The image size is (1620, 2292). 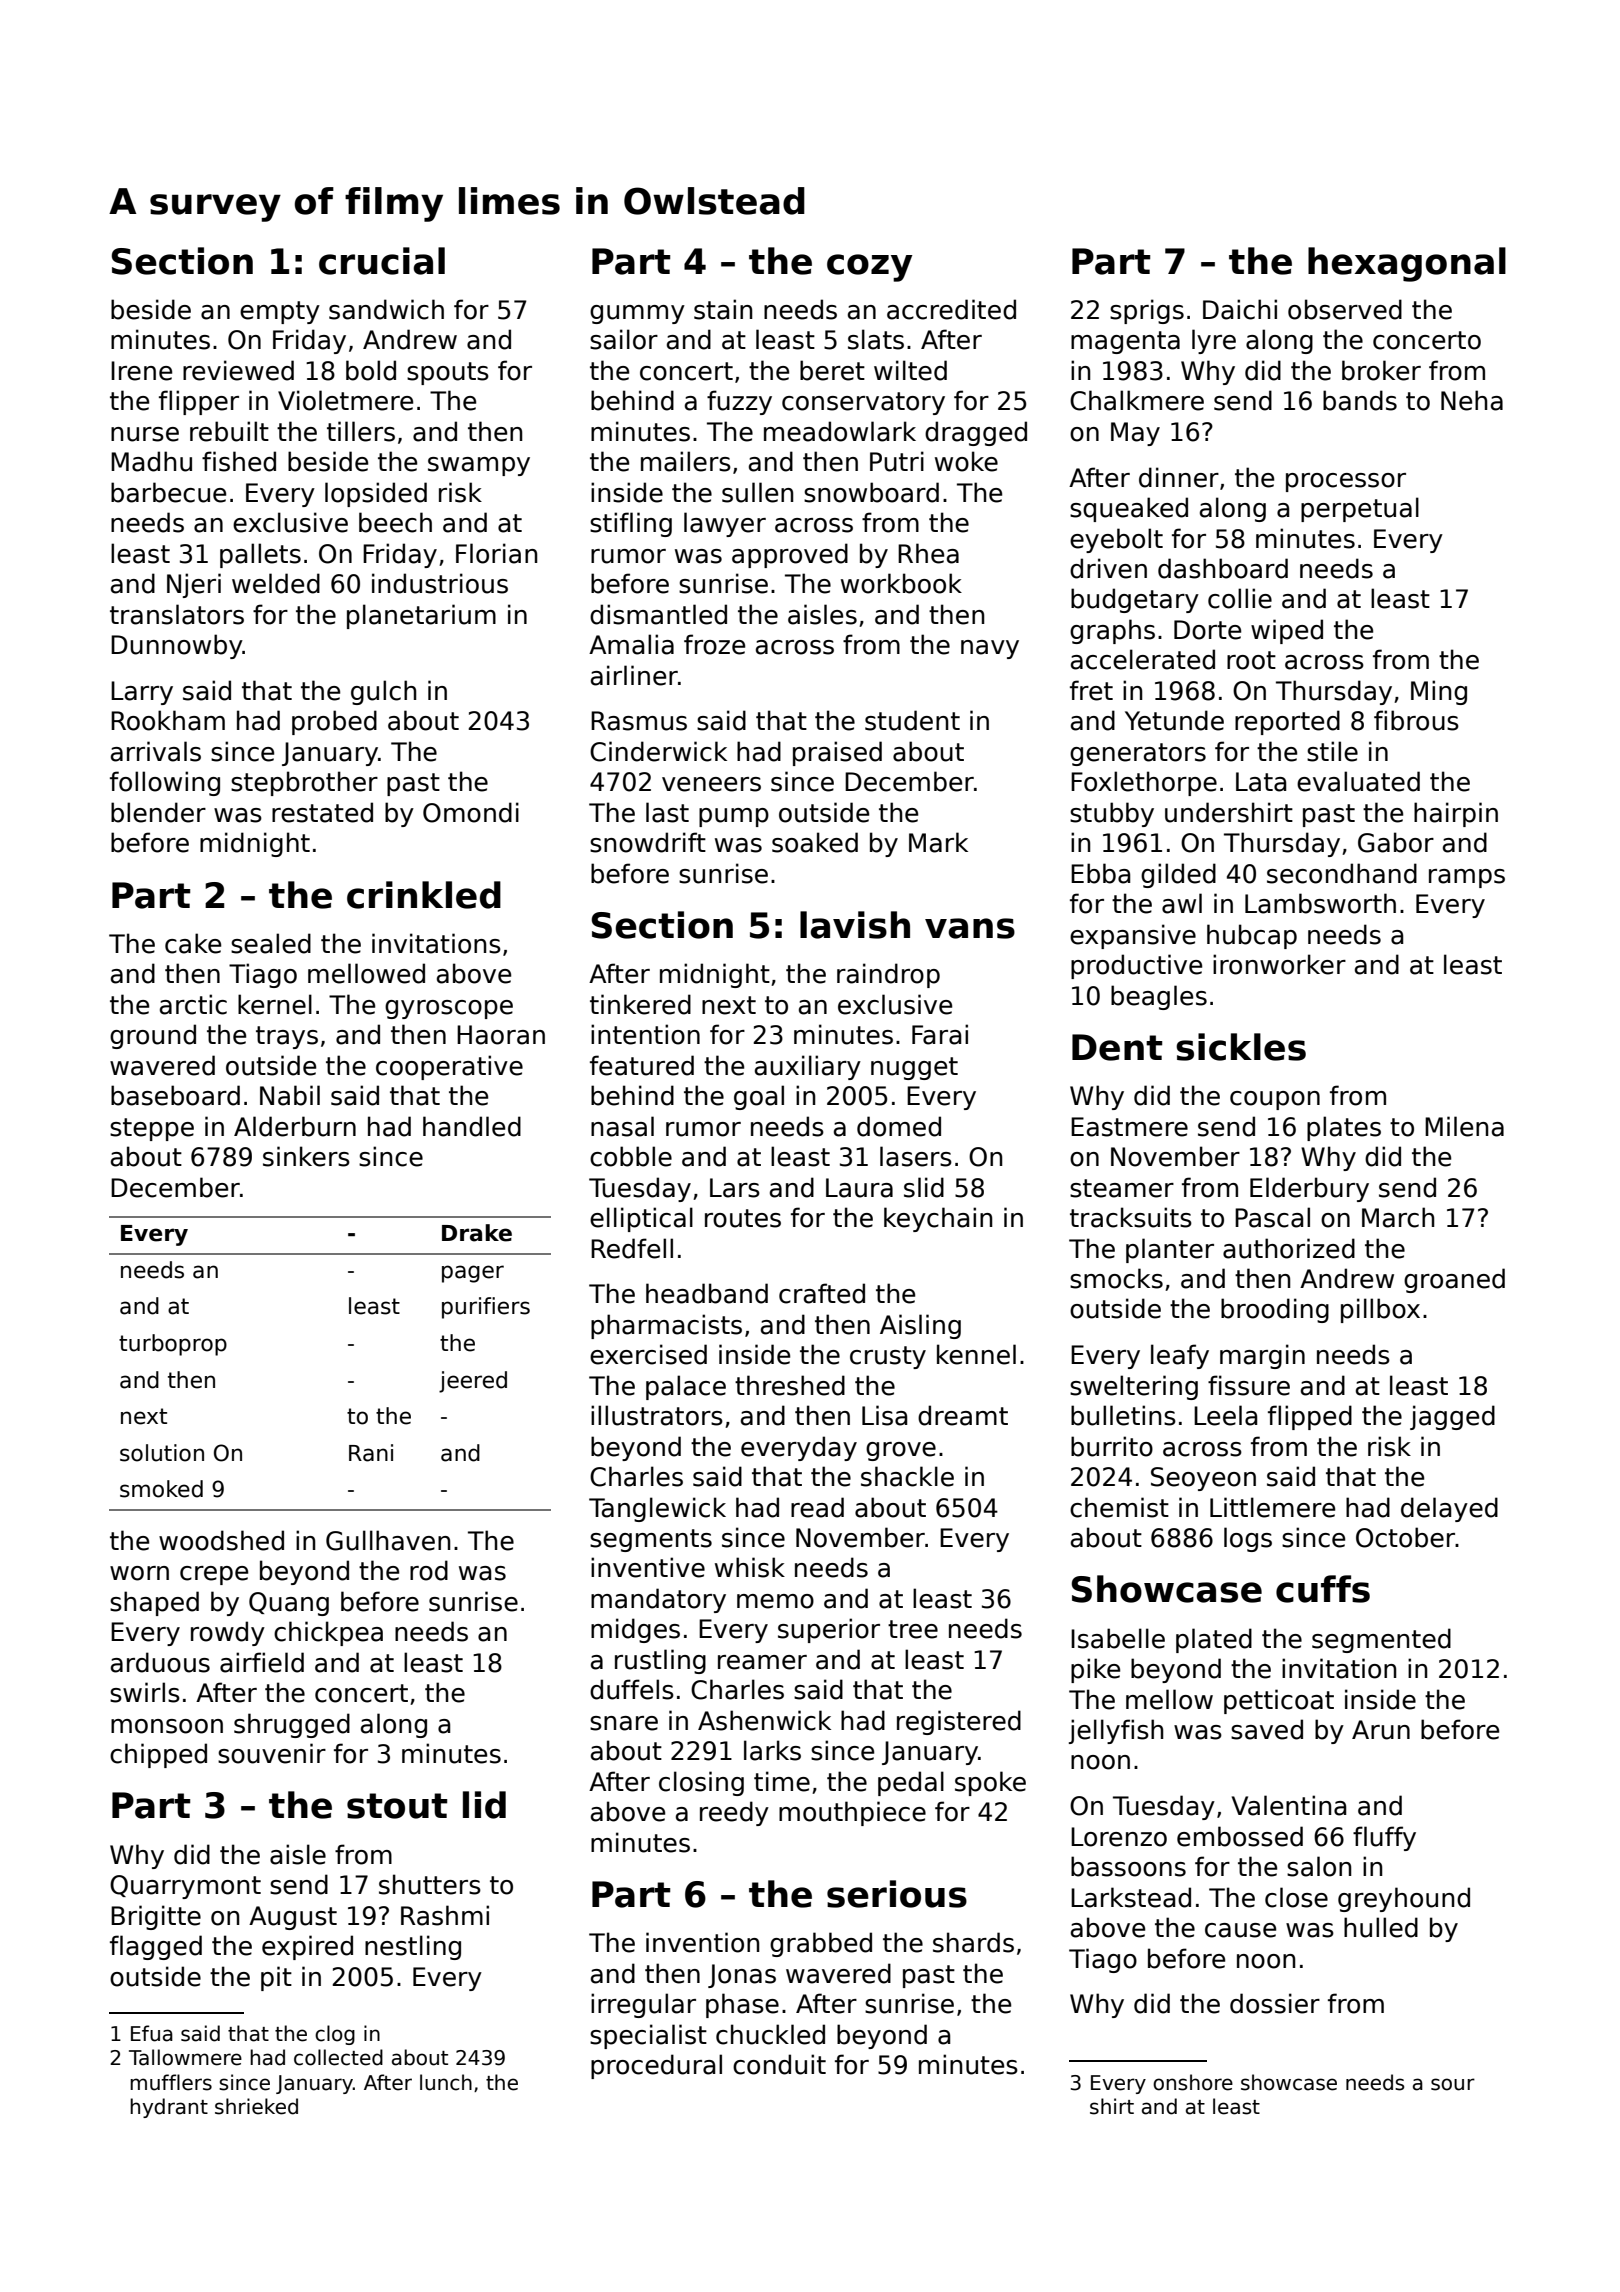 What do you see at coordinates (963, 1415) in the document?
I see `dreamt` at bounding box center [963, 1415].
